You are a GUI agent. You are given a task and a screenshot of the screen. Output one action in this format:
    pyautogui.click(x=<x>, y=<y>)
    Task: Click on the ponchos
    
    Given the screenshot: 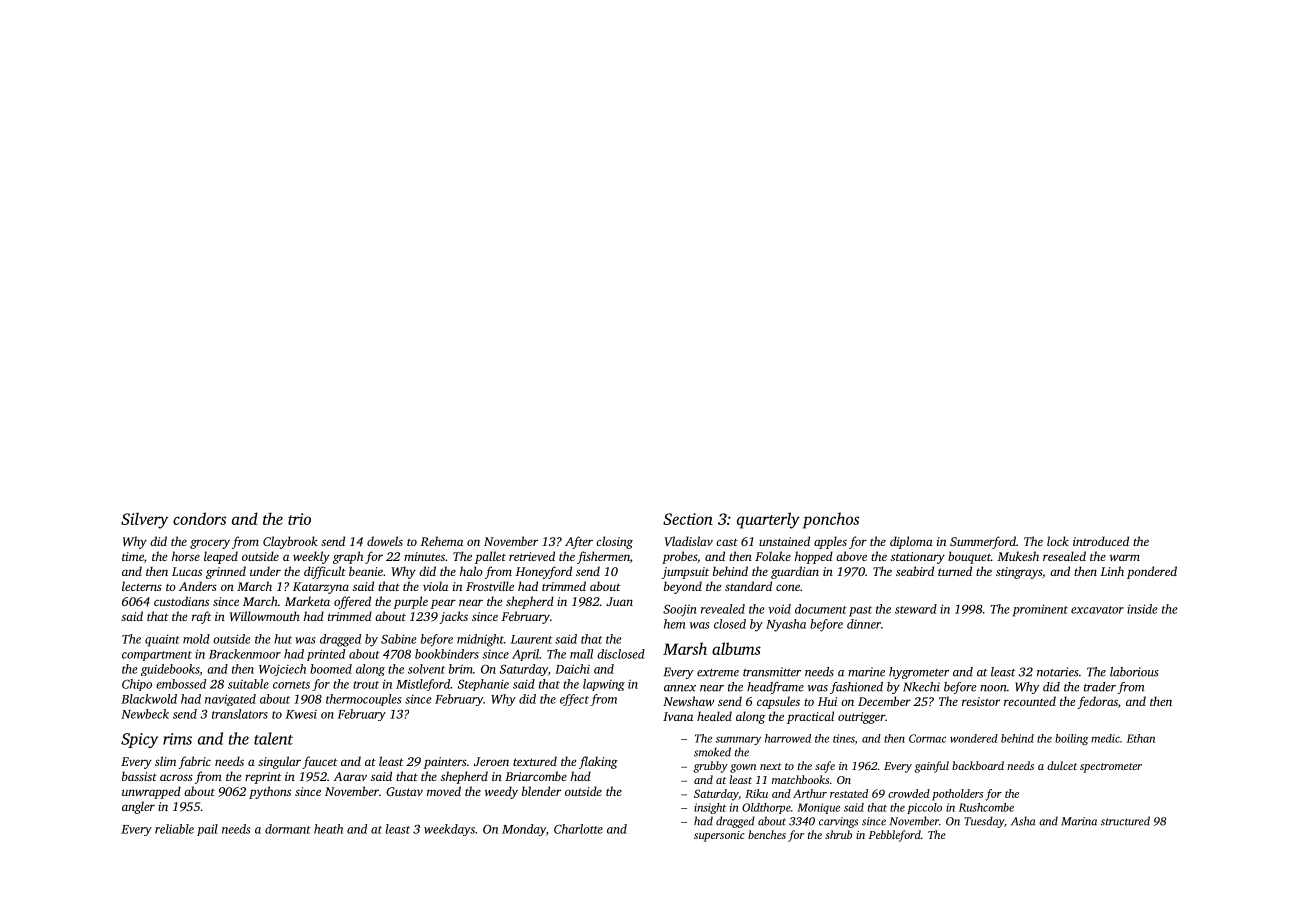 What is the action you would take?
    pyautogui.click(x=831, y=520)
